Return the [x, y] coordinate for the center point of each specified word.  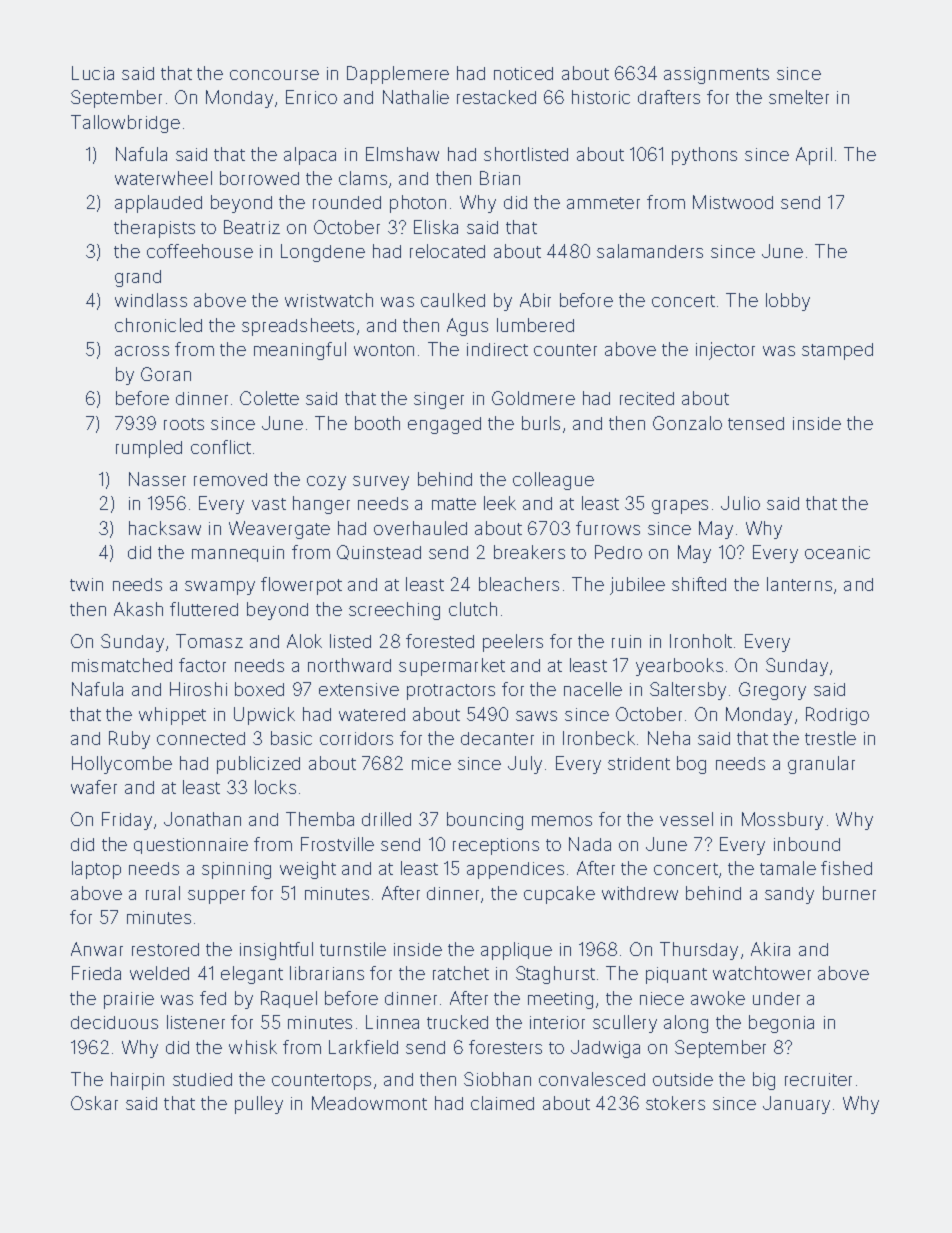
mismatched [122, 665]
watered [372, 714]
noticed [523, 73]
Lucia [93, 73]
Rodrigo [837, 716]
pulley [259, 1105]
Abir [535, 300]
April [814, 156]
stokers [675, 1103]
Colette [269, 398]
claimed [502, 1103]
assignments [716, 75]
